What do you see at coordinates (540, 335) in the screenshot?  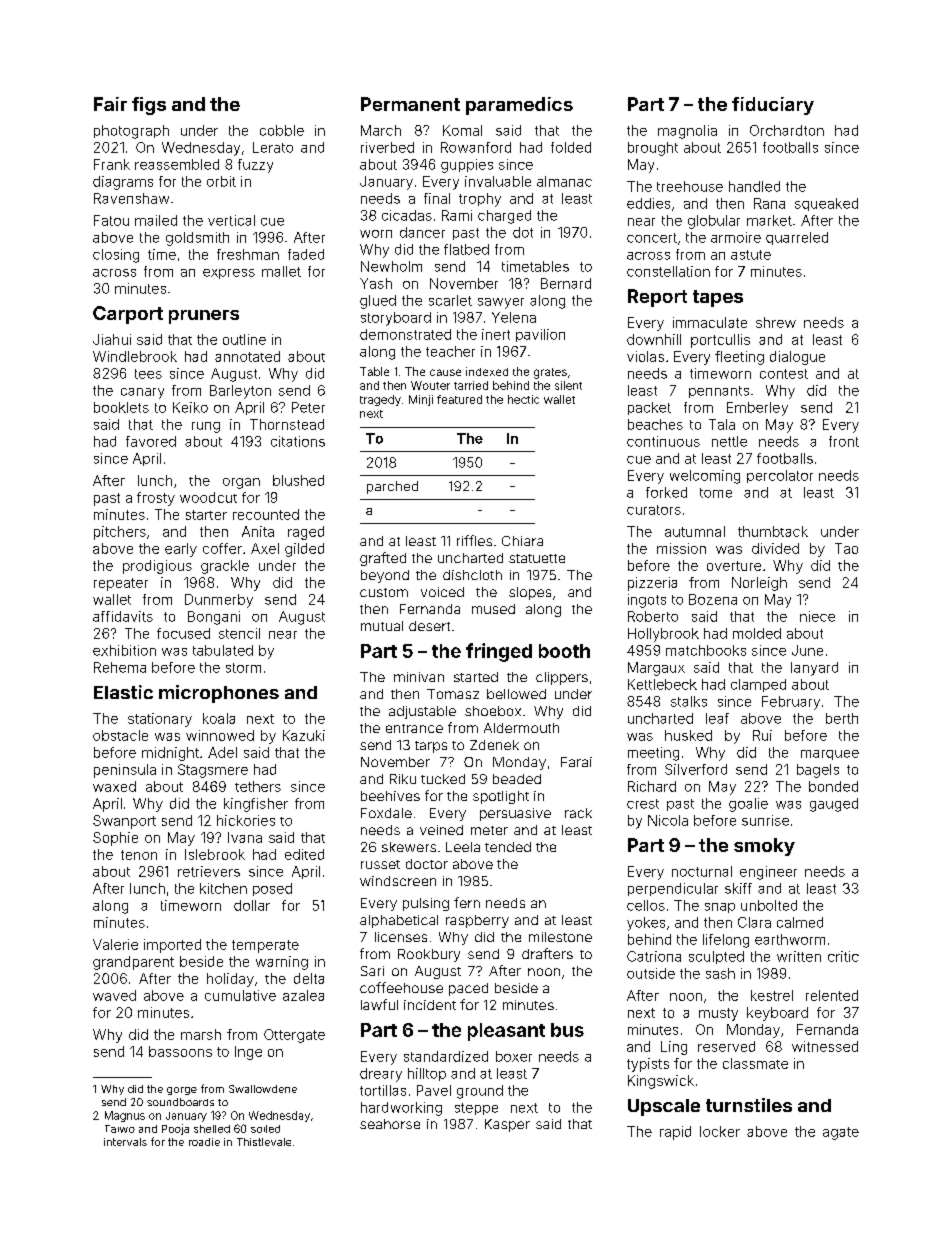 I see `pavilion` at bounding box center [540, 335].
